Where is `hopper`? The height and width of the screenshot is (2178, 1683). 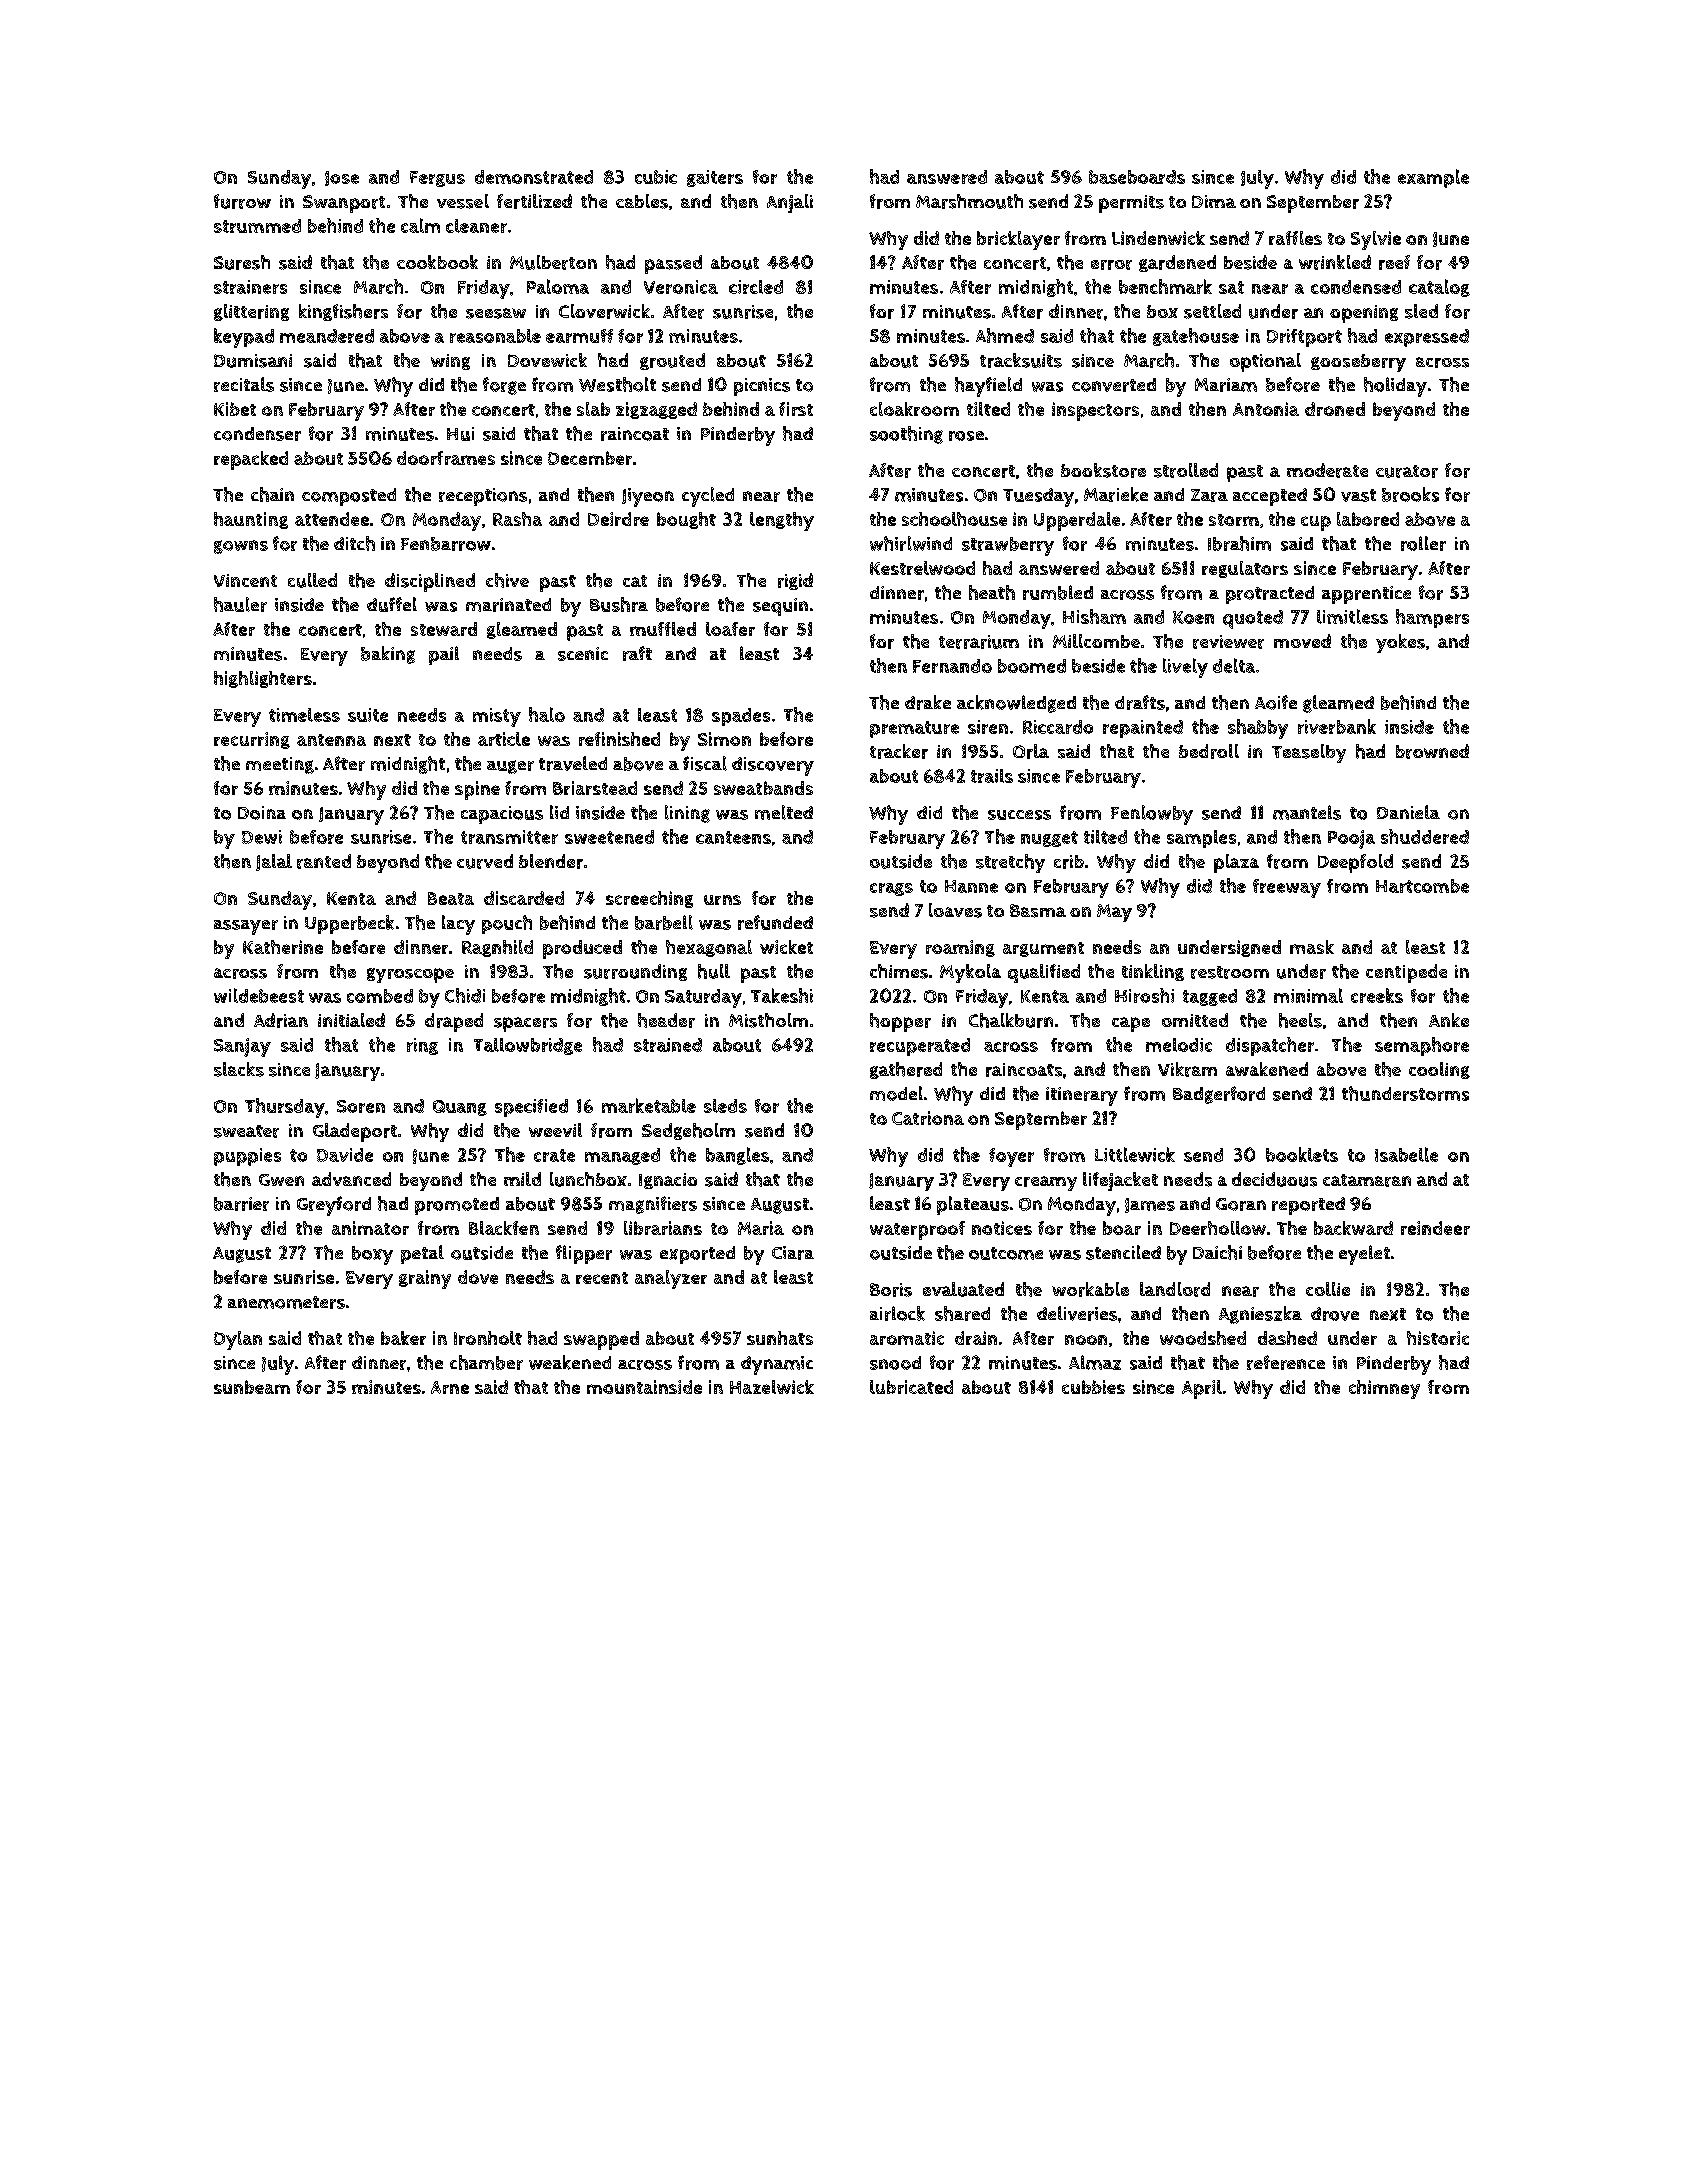 hopper is located at coordinates (900, 1022).
